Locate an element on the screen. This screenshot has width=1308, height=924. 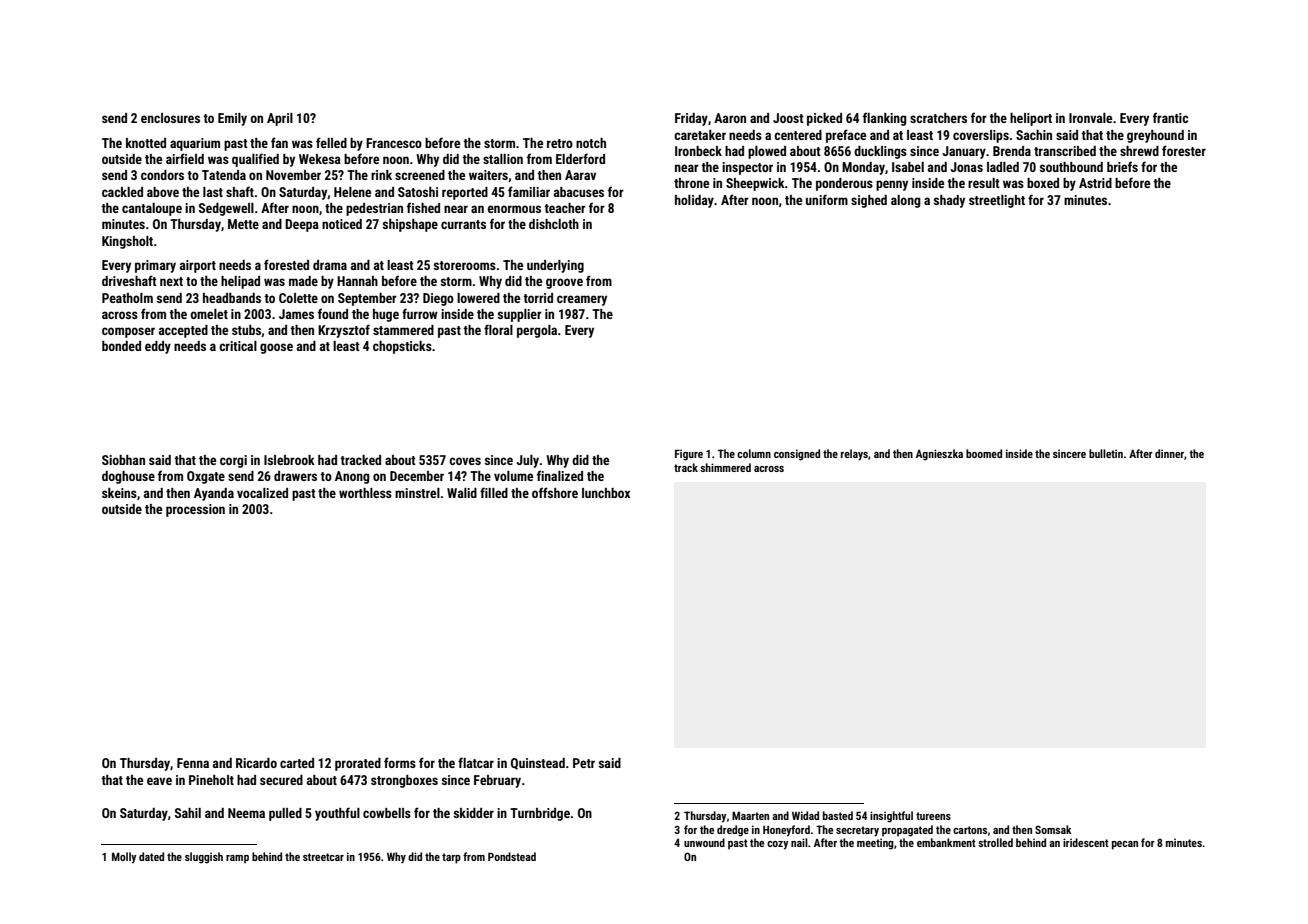
flatcar is located at coordinates (476, 762).
